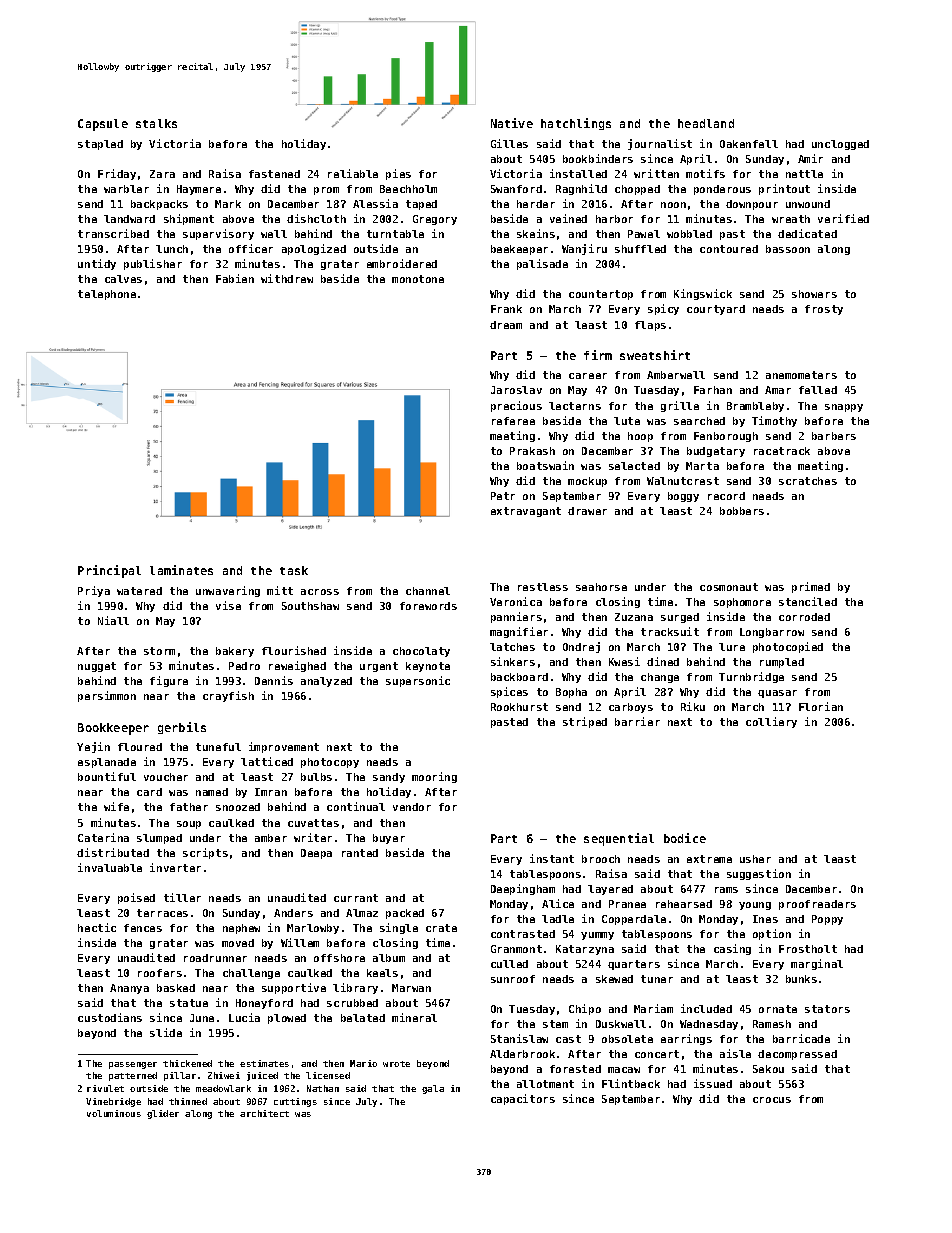  I want to click on Ananya, so click(129, 989).
